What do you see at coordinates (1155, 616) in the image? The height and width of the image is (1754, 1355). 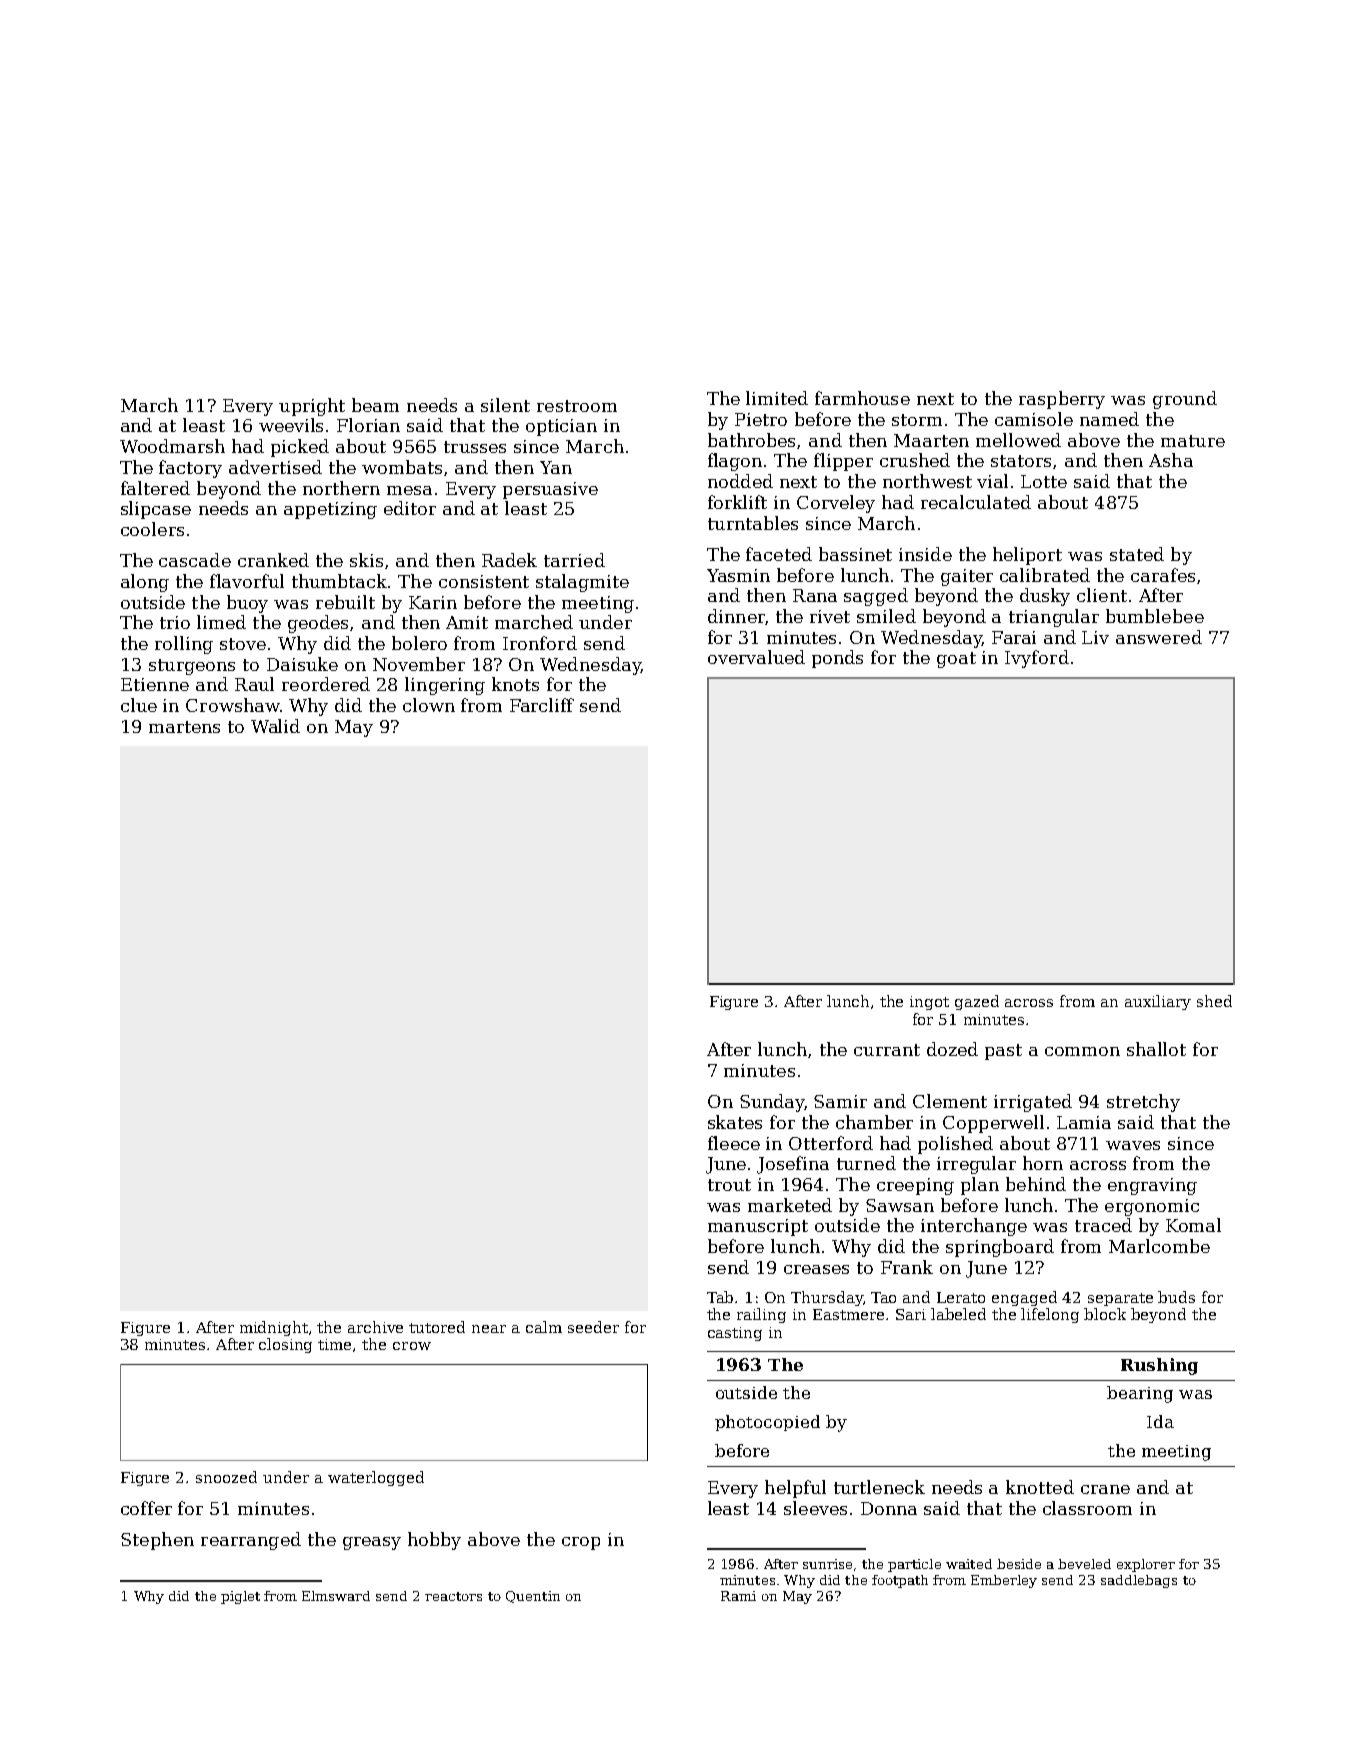 I see `bumblebee` at bounding box center [1155, 616].
